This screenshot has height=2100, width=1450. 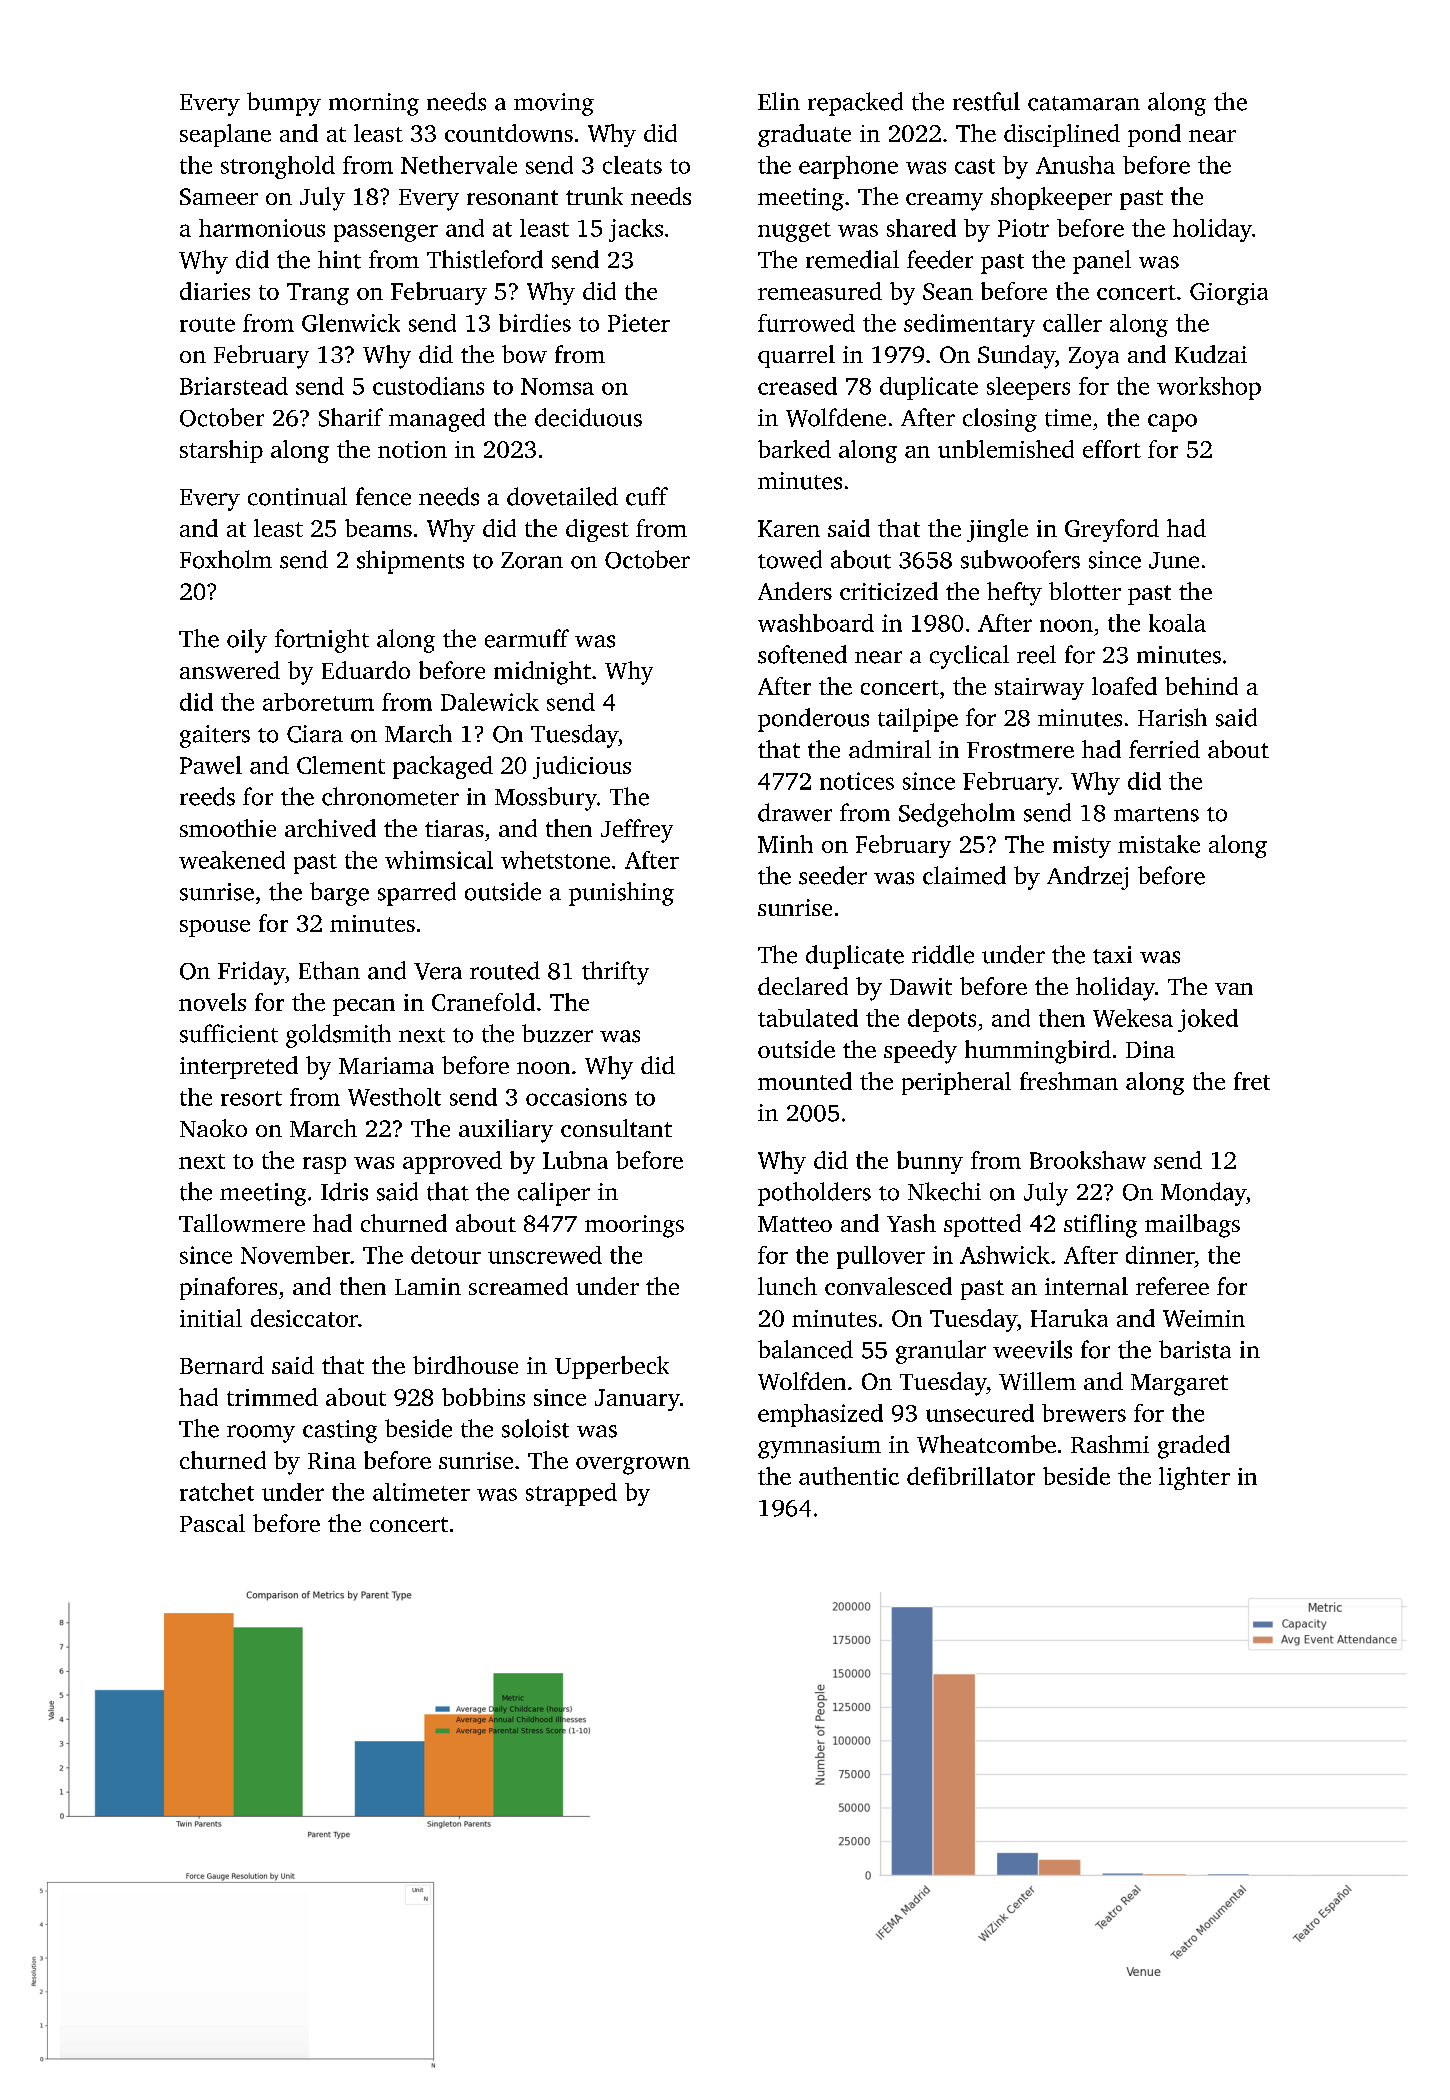 I want to click on gaiters, so click(x=215, y=736).
